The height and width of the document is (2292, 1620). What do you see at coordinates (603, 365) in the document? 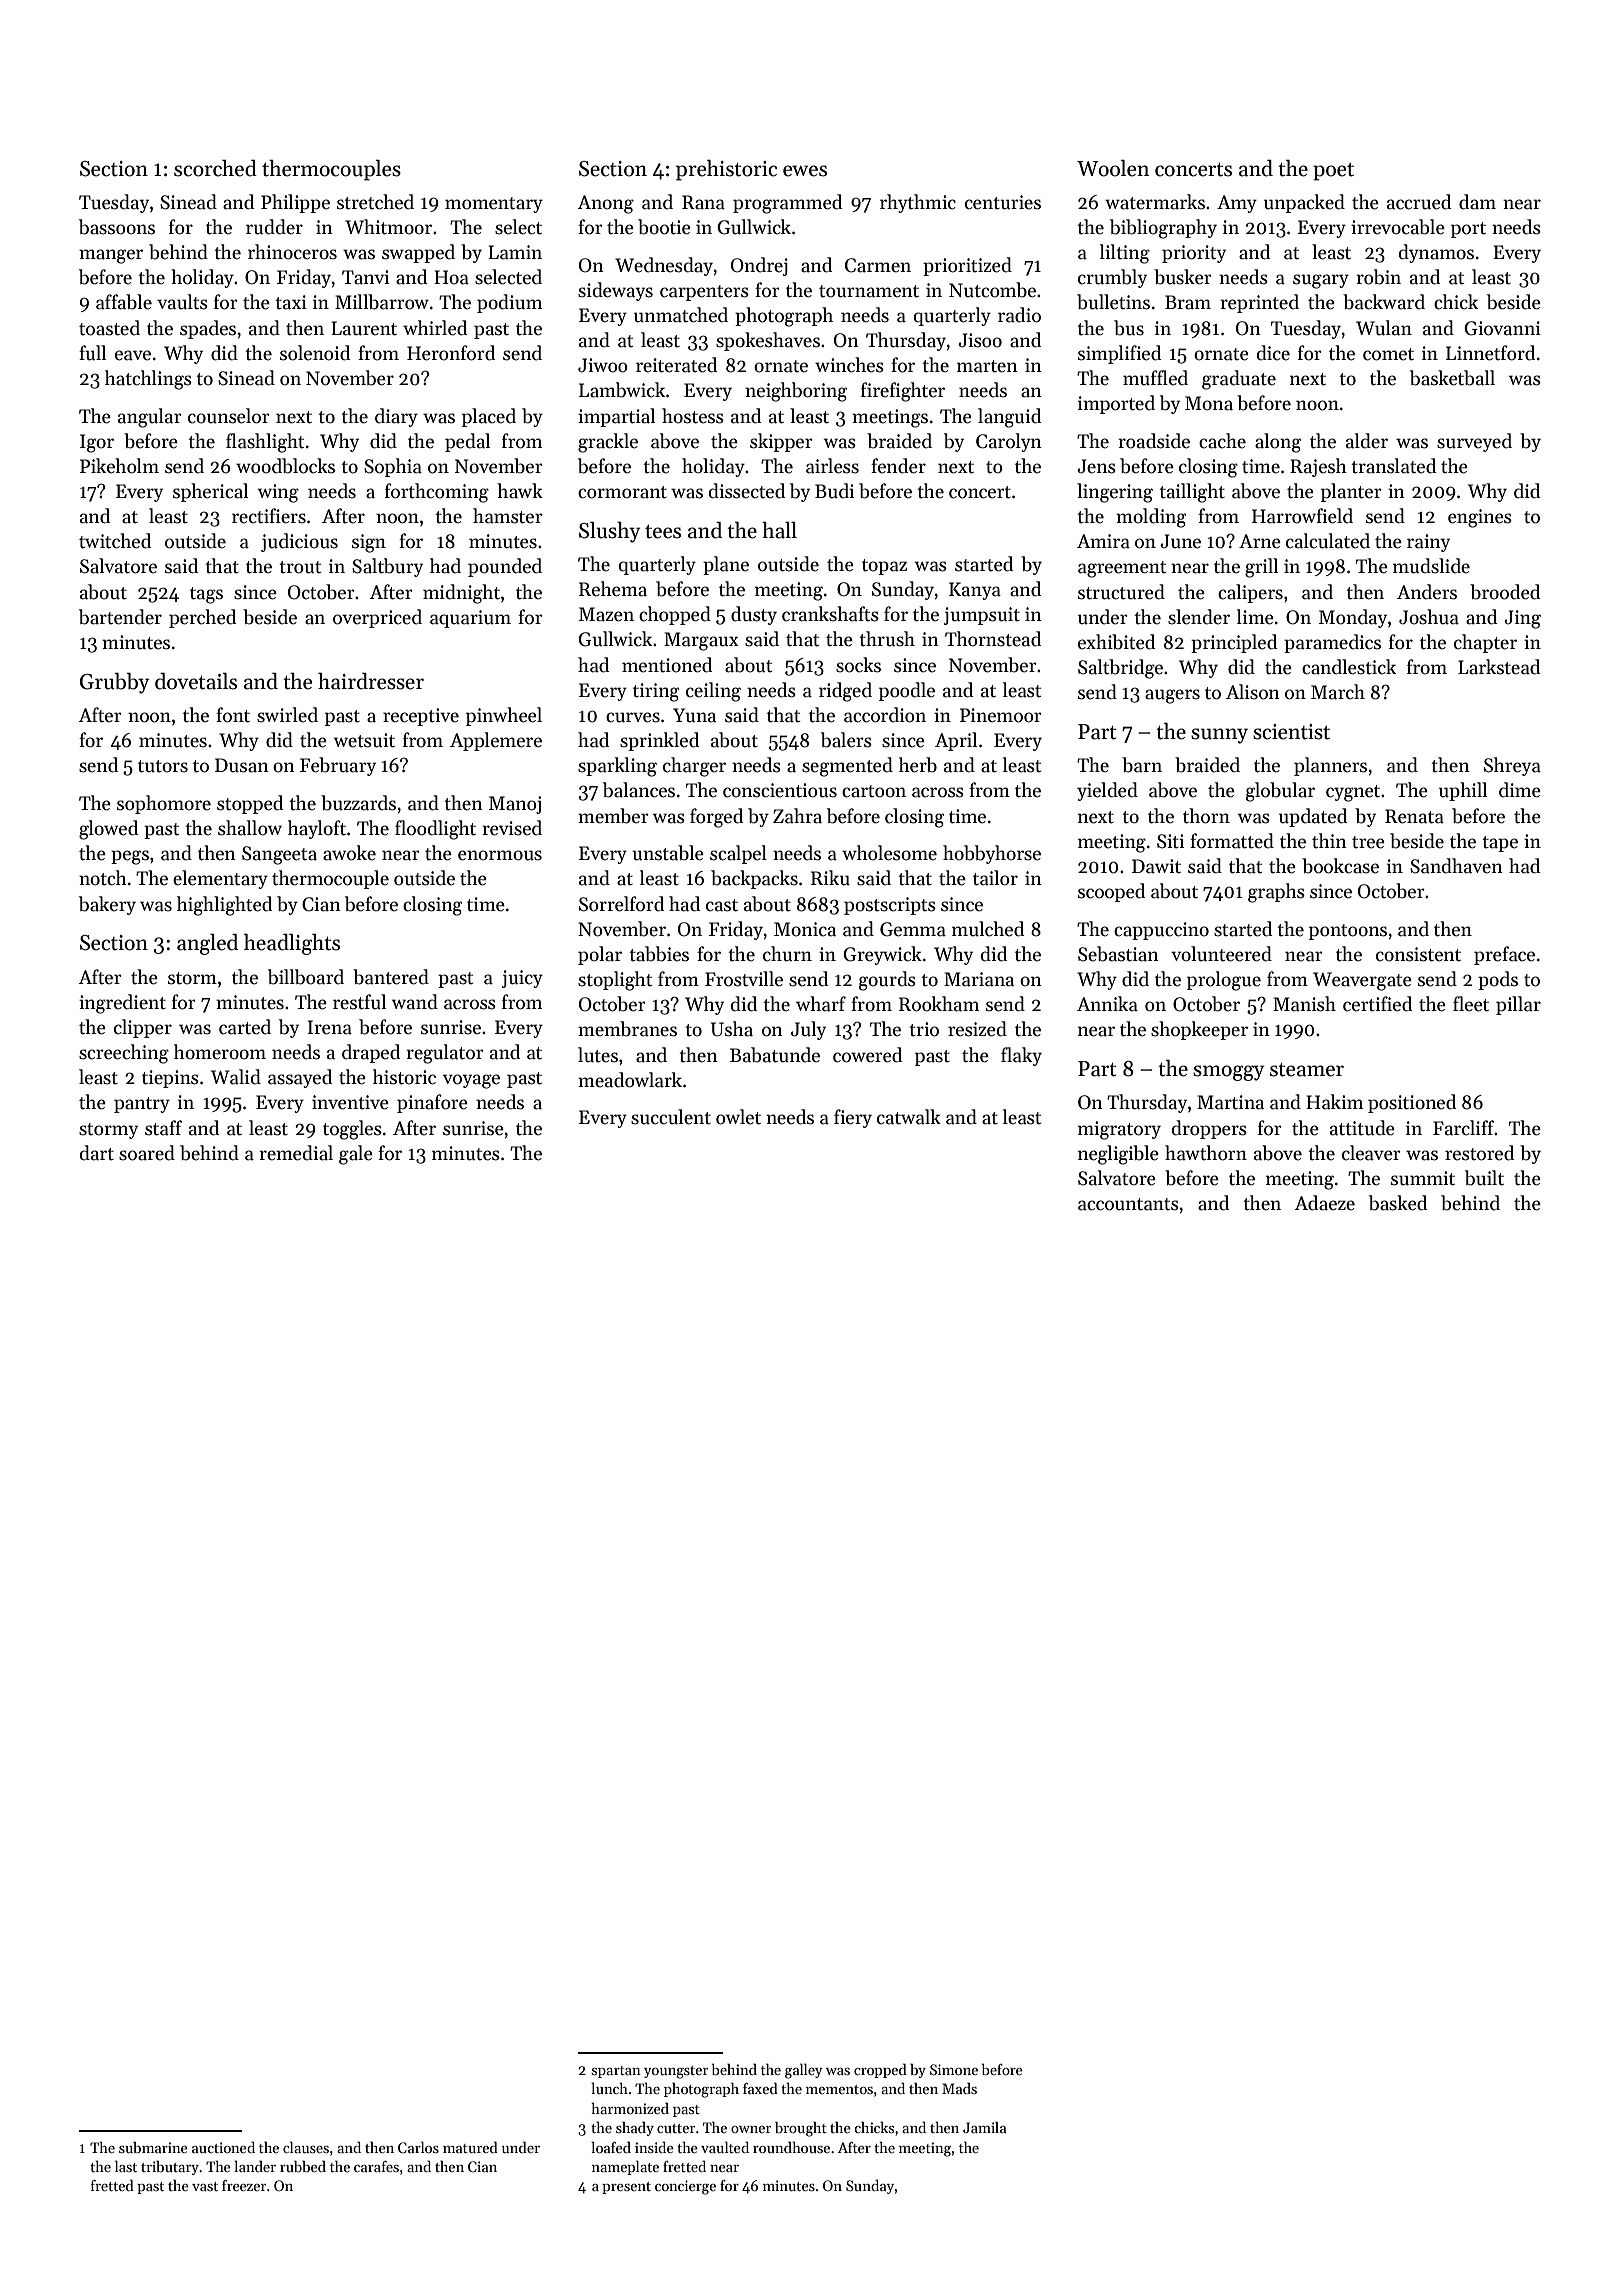
I see `Jiwoo` at bounding box center [603, 365].
